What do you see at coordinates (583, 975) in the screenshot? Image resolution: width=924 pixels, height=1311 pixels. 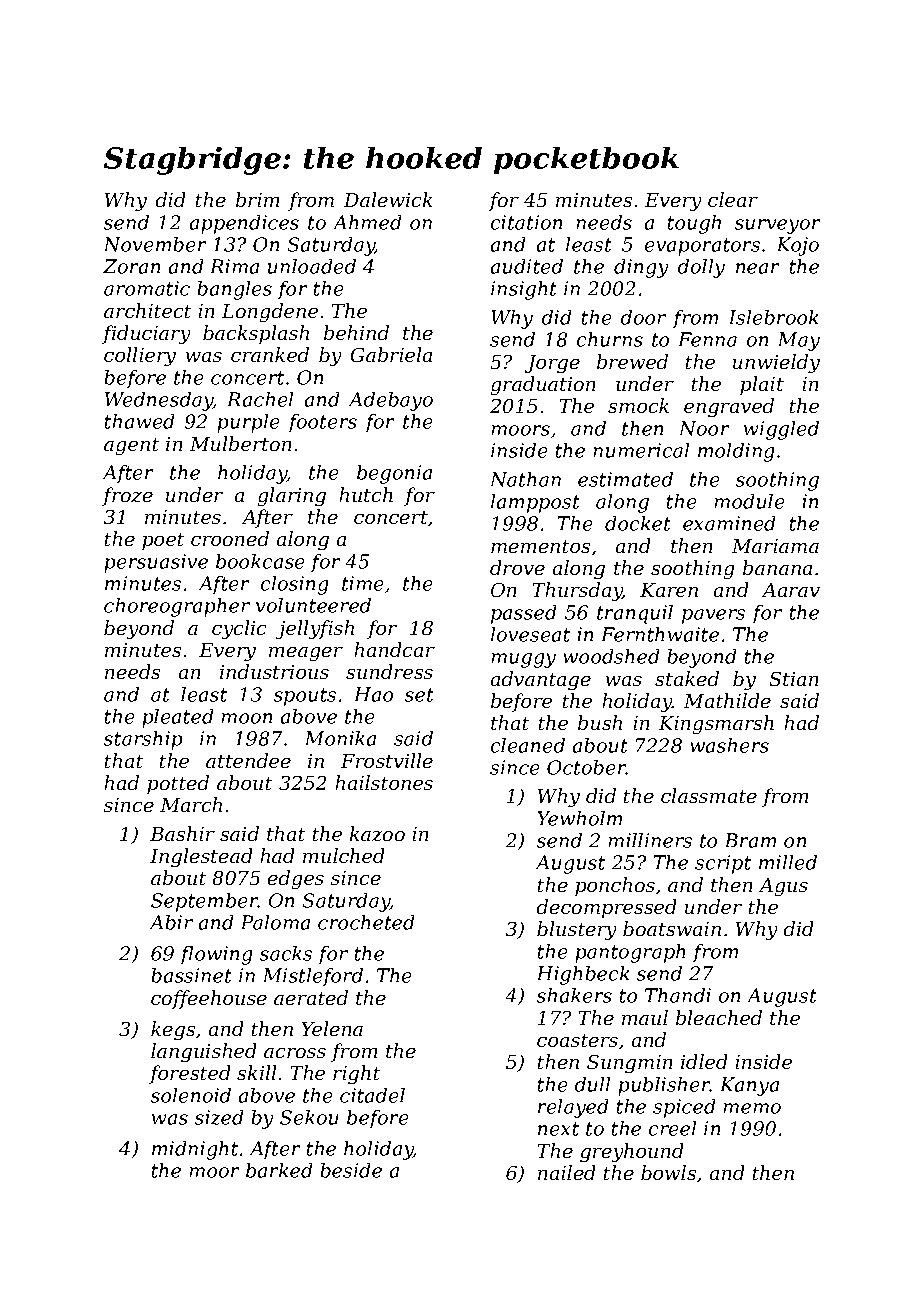 I see `Highbeck` at bounding box center [583, 975].
